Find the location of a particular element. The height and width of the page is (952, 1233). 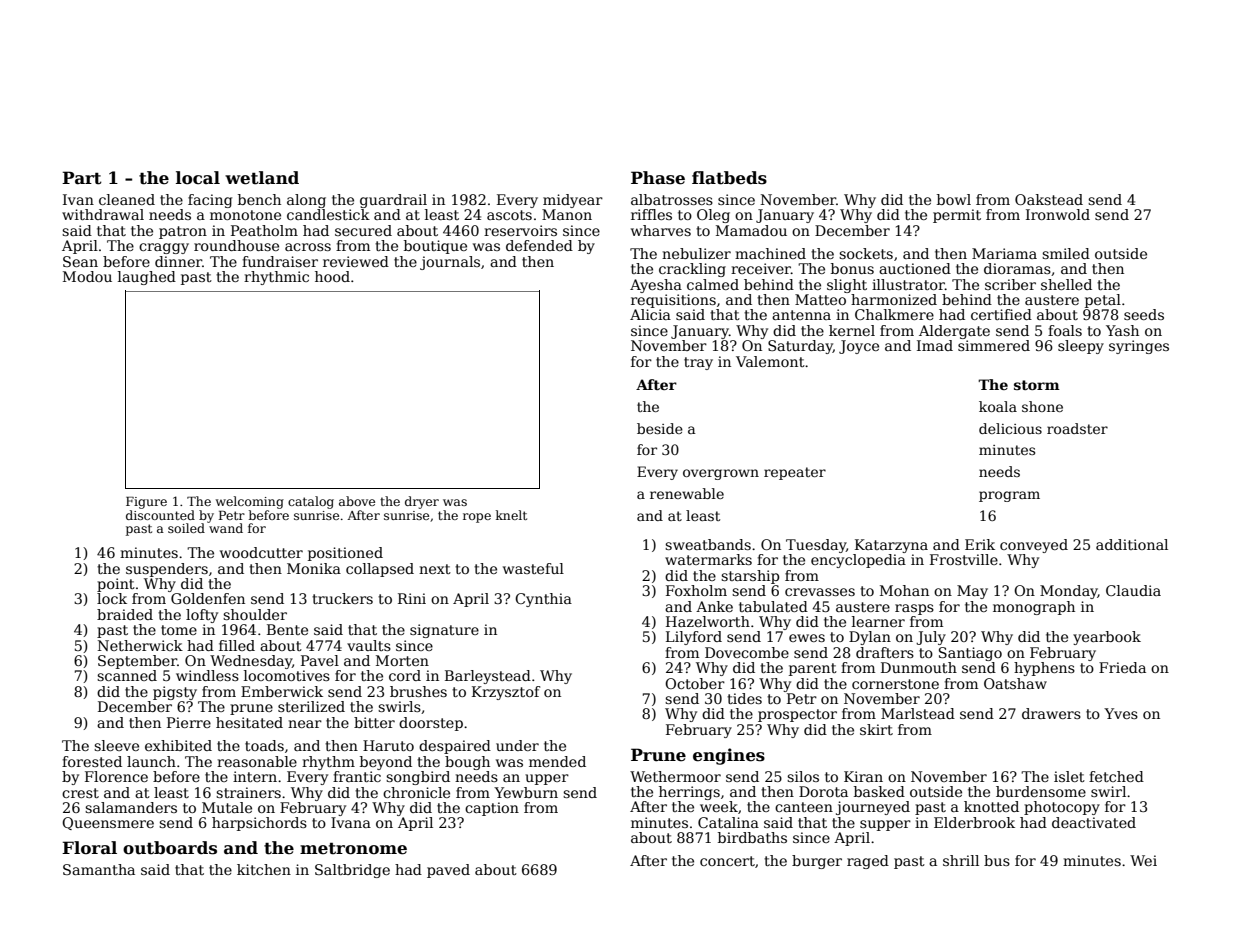

Imad is located at coordinates (935, 345).
